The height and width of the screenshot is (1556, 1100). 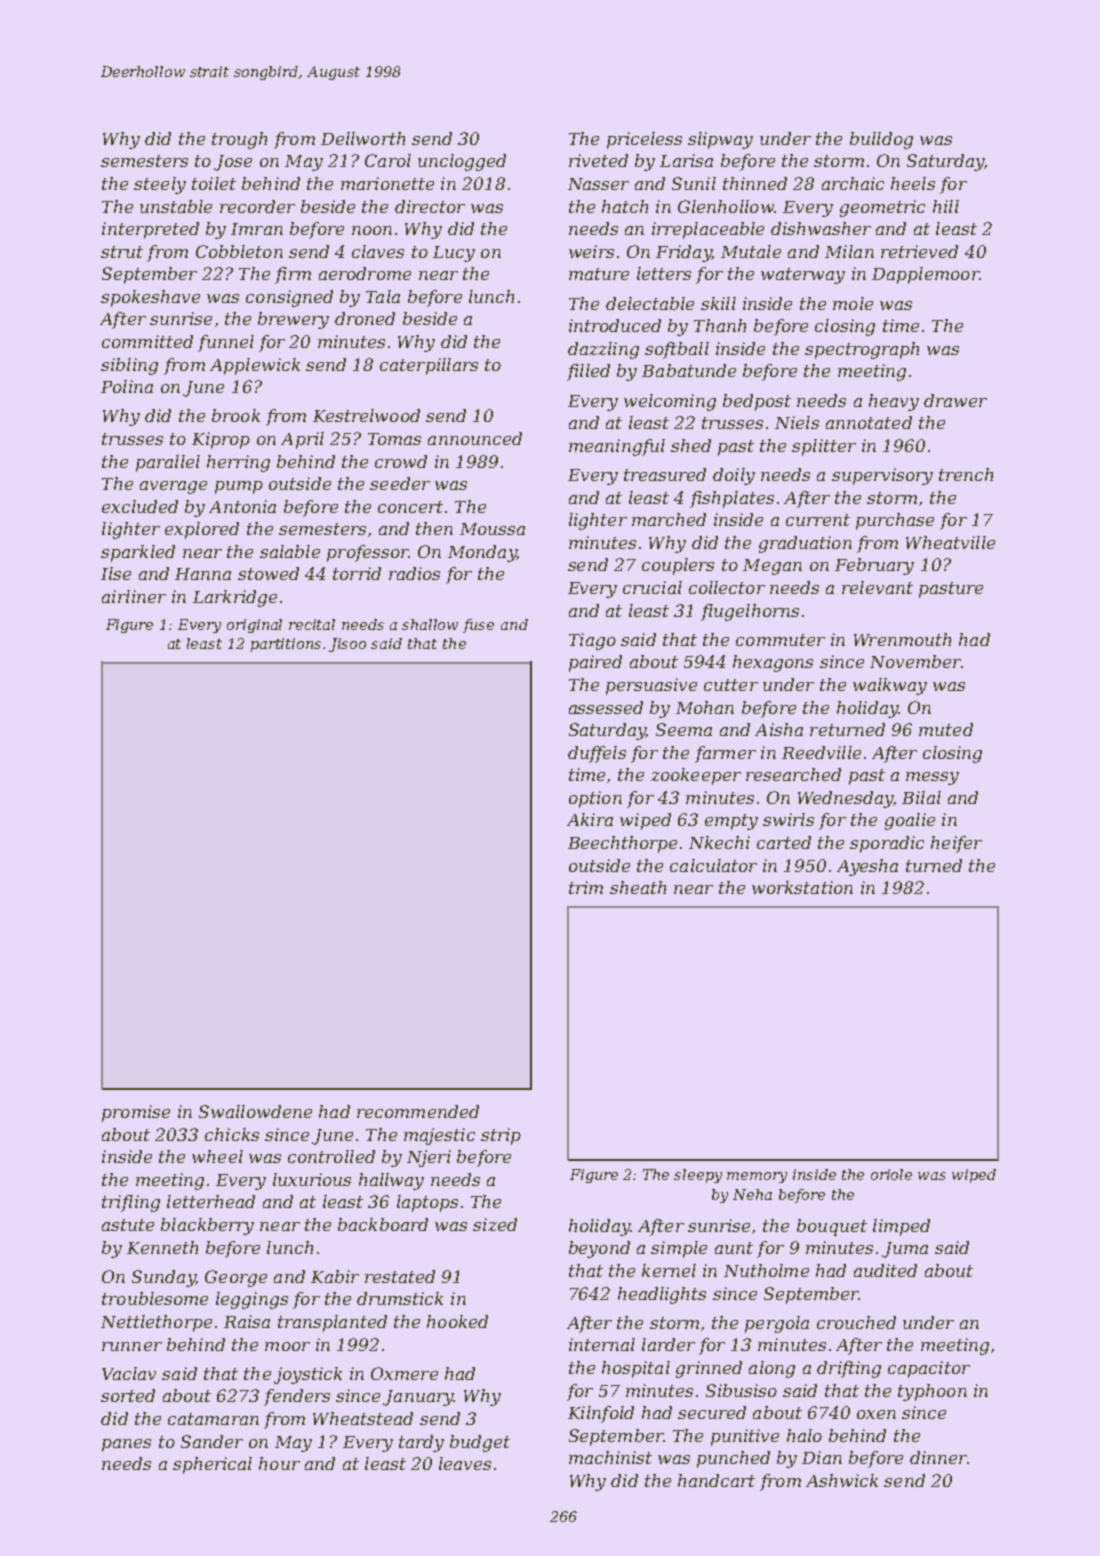 What do you see at coordinates (430, 624) in the screenshot?
I see `shallow` at bounding box center [430, 624].
